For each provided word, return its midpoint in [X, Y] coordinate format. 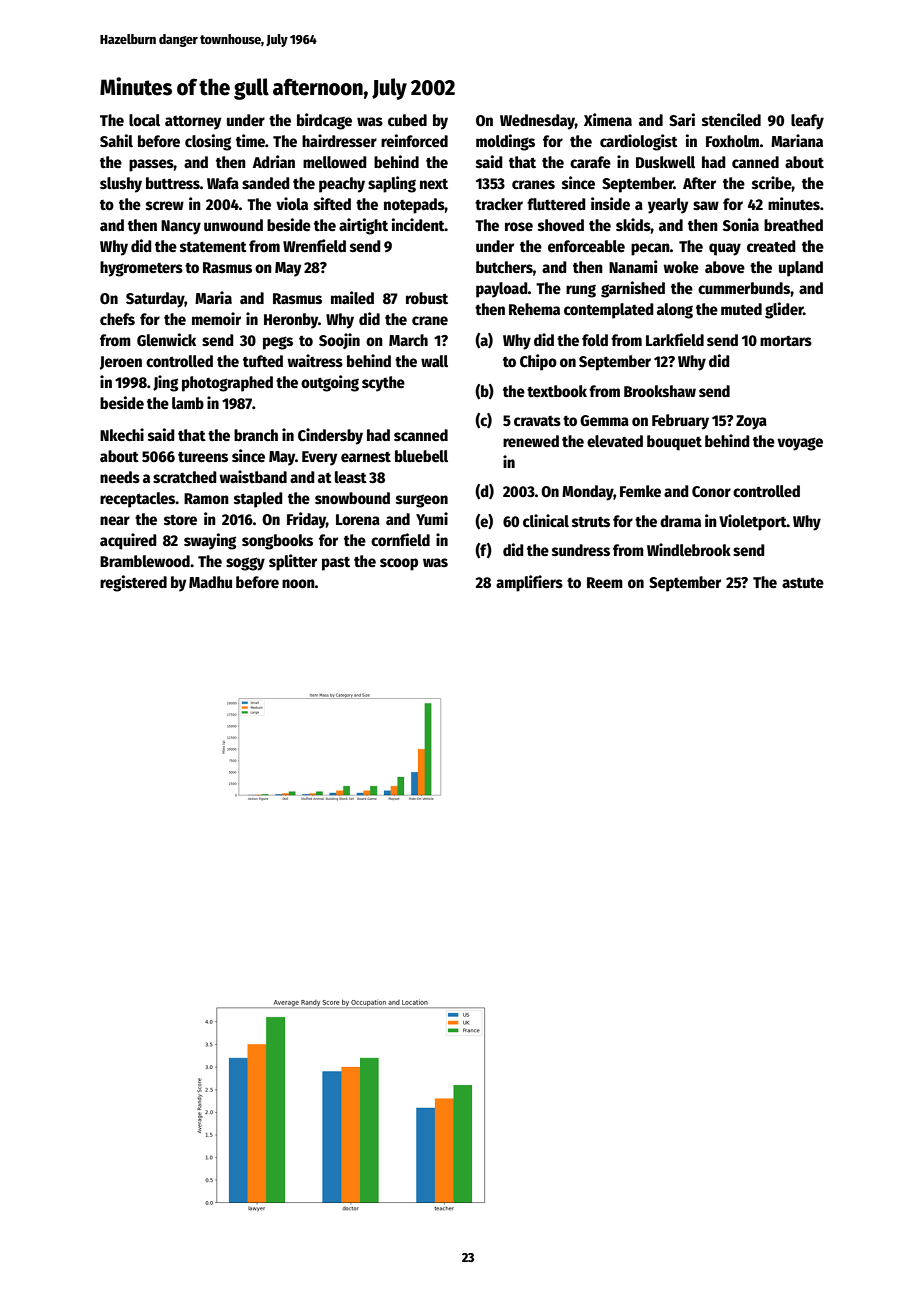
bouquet [674, 443]
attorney [193, 123]
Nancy [181, 227]
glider [784, 310]
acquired [128, 541]
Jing [165, 383]
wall [434, 361]
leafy [807, 122]
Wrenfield [314, 245]
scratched [185, 477]
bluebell [421, 456]
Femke [640, 491]
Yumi [432, 518]
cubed [407, 120]
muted [741, 309]
